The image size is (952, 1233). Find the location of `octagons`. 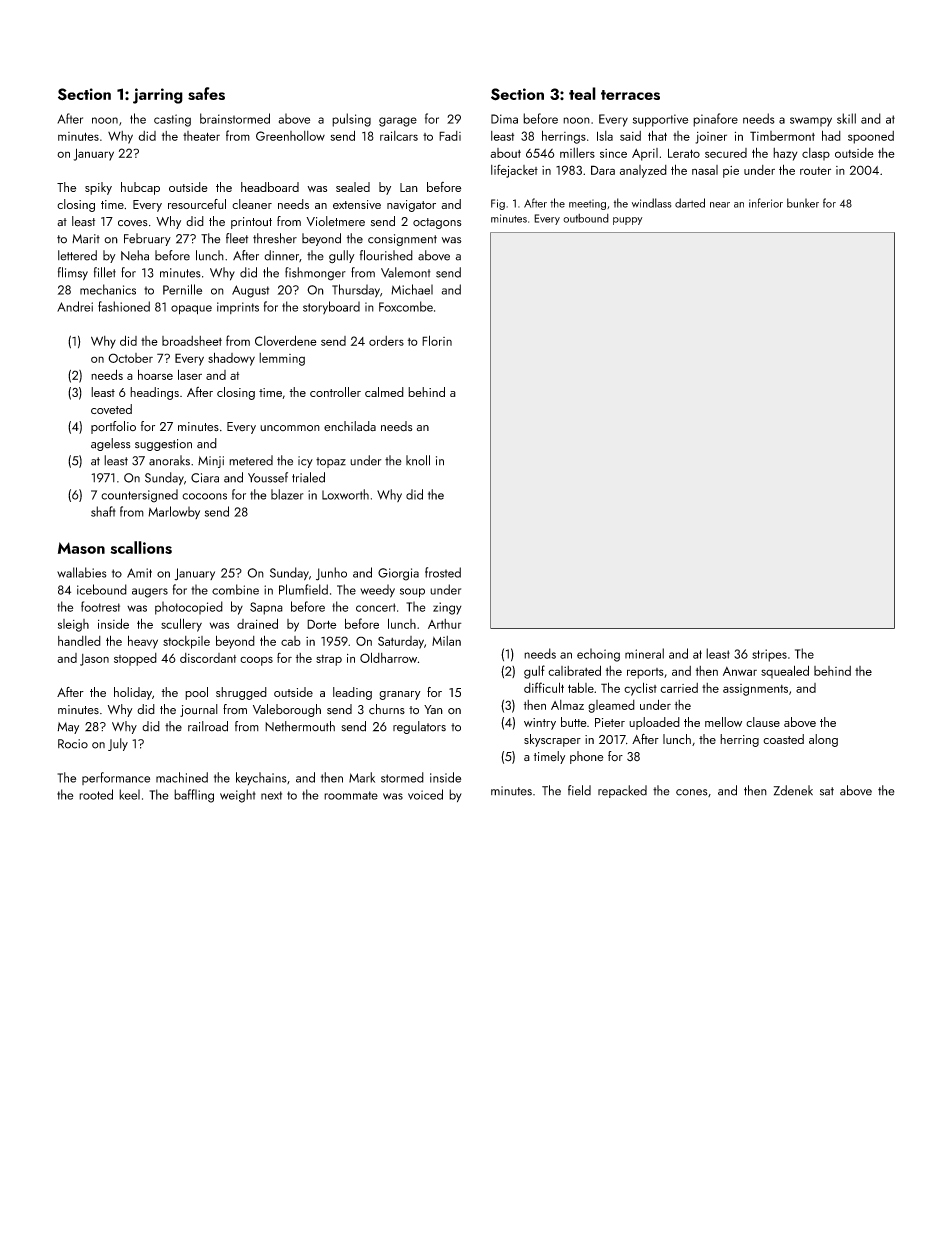

octagons is located at coordinates (437, 223).
